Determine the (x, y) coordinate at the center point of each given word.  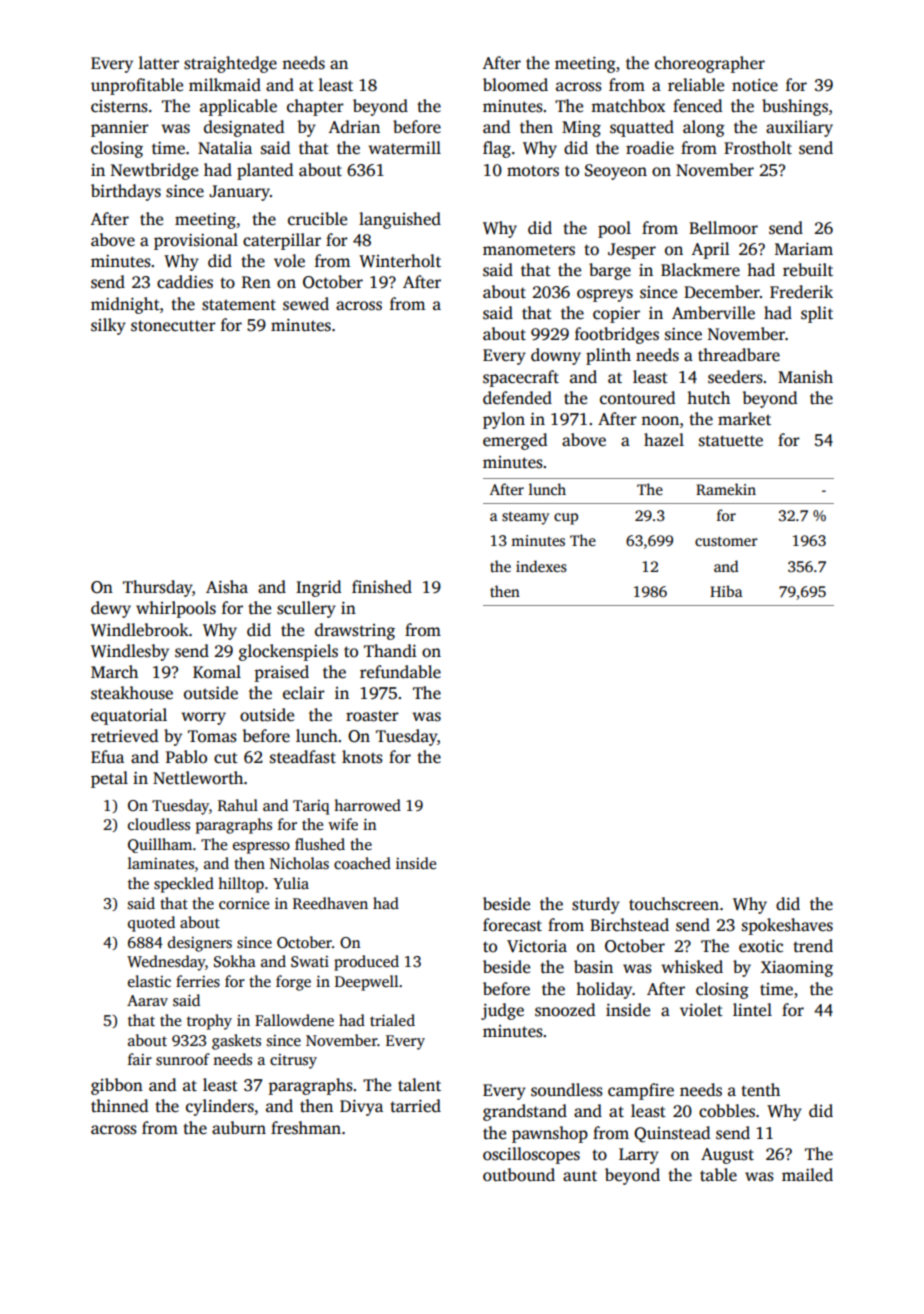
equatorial (129, 716)
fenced (697, 106)
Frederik (801, 292)
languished (400, 220)
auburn (239, 1128)
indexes (541, 566)
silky (108, 326)
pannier (120, 129)
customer (726, 541)
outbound (519, 1175)
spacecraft (521, 378)
